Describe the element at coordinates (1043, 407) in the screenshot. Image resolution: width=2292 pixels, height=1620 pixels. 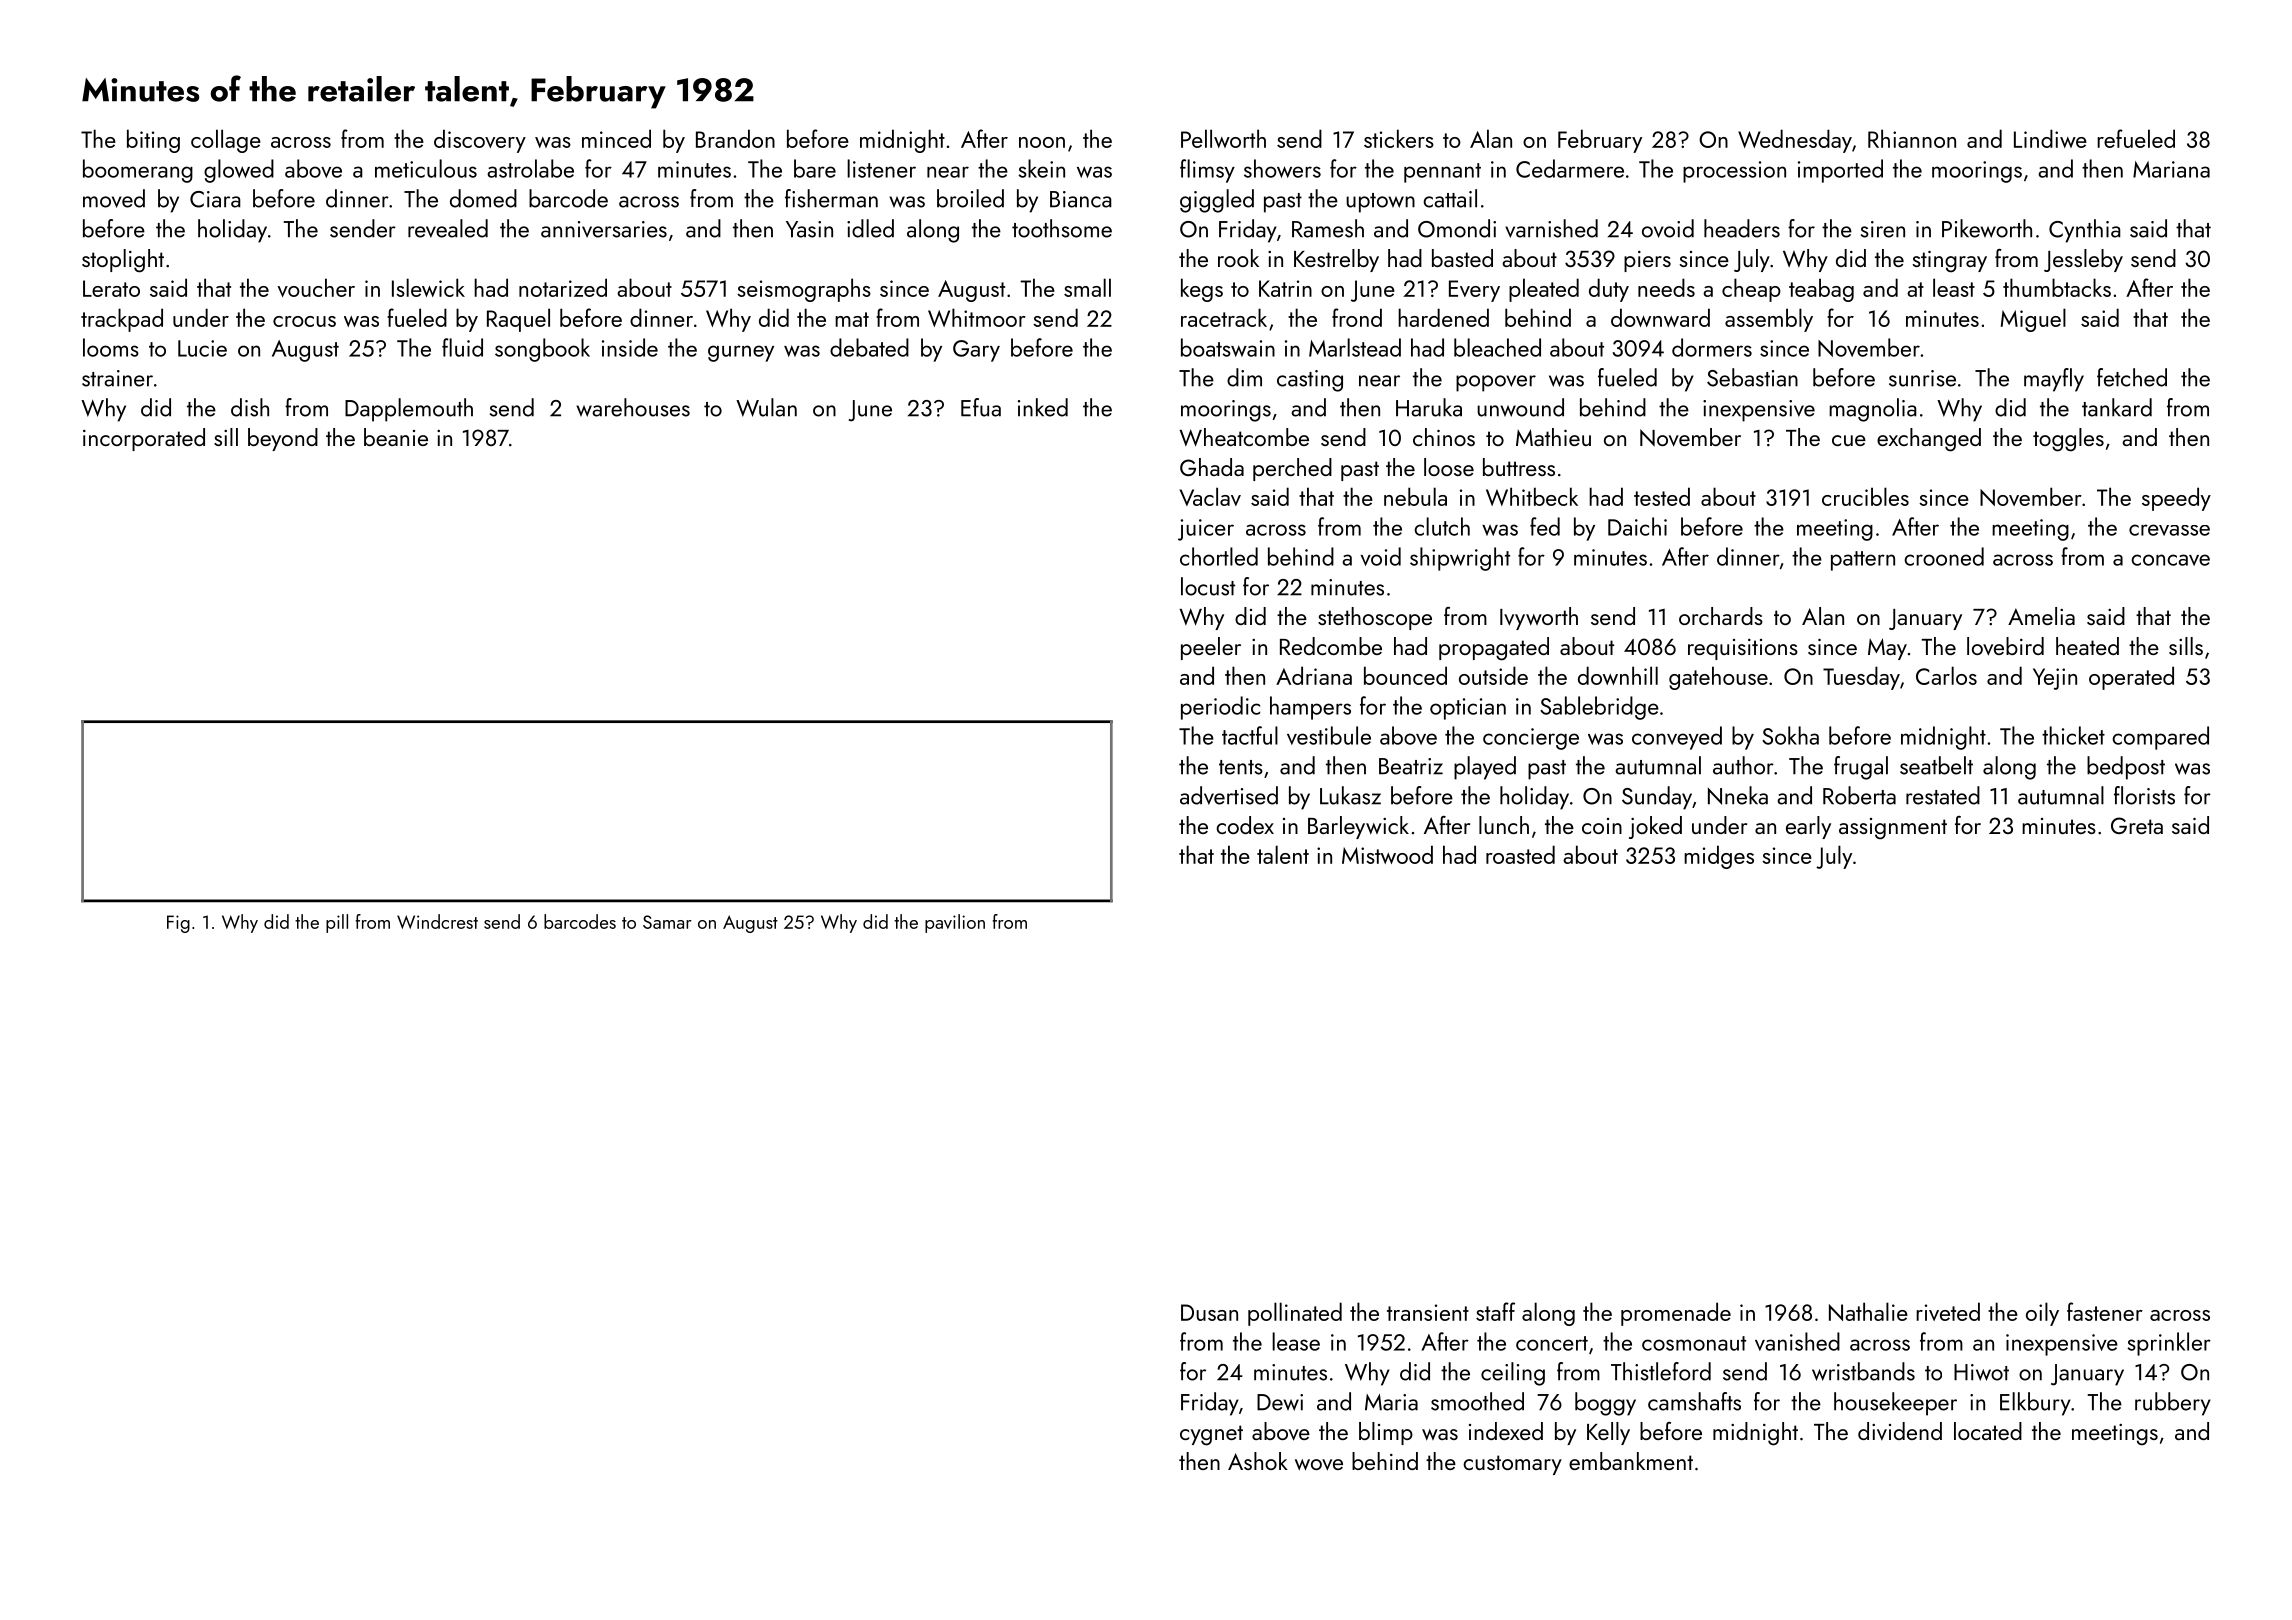
I see `inked` at that location.
